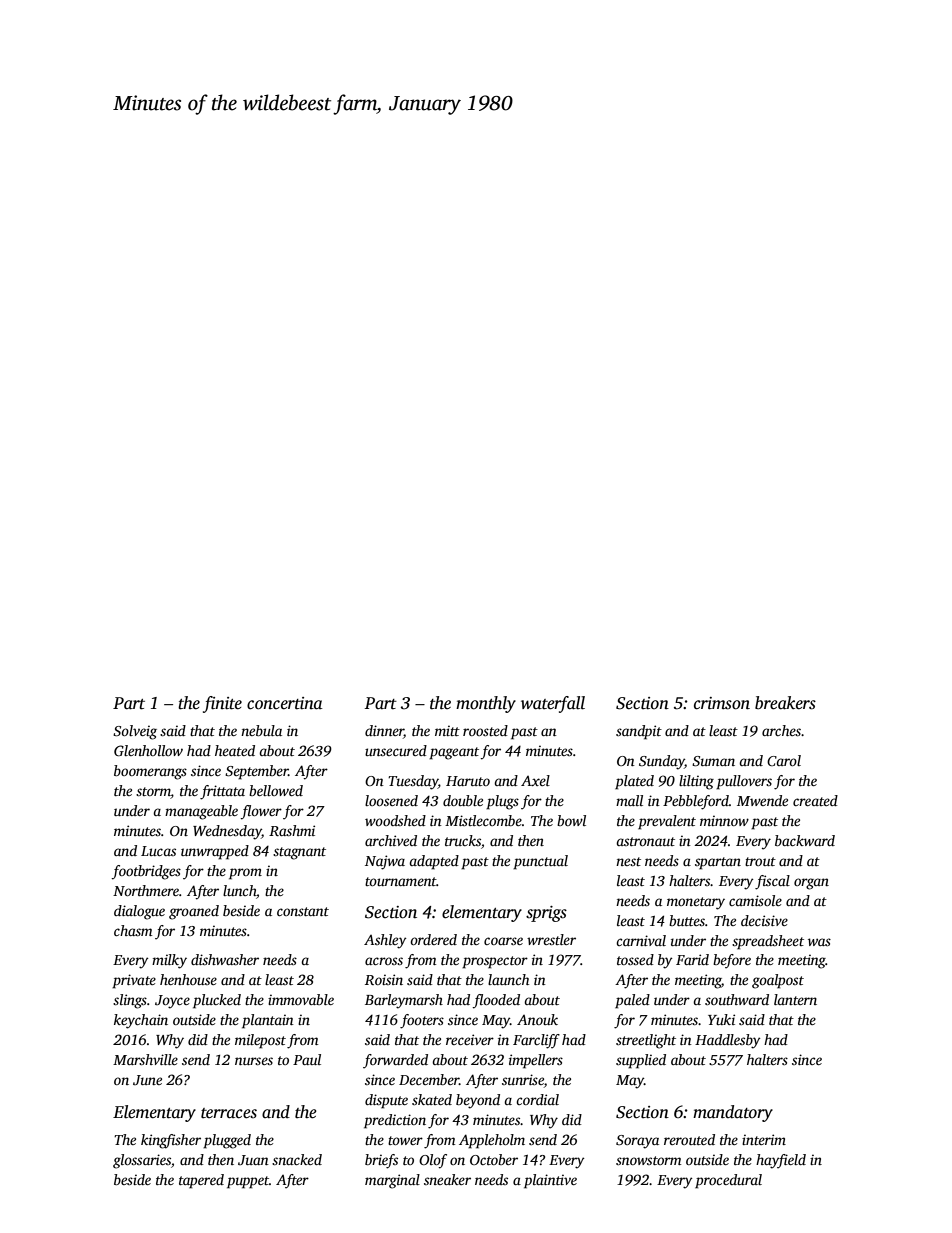 Image resolution: width=952 pixels, height=1233 pixels. Describe the element at coordinates (384, 732) in the screenshot. I see `dinner` at that location.
